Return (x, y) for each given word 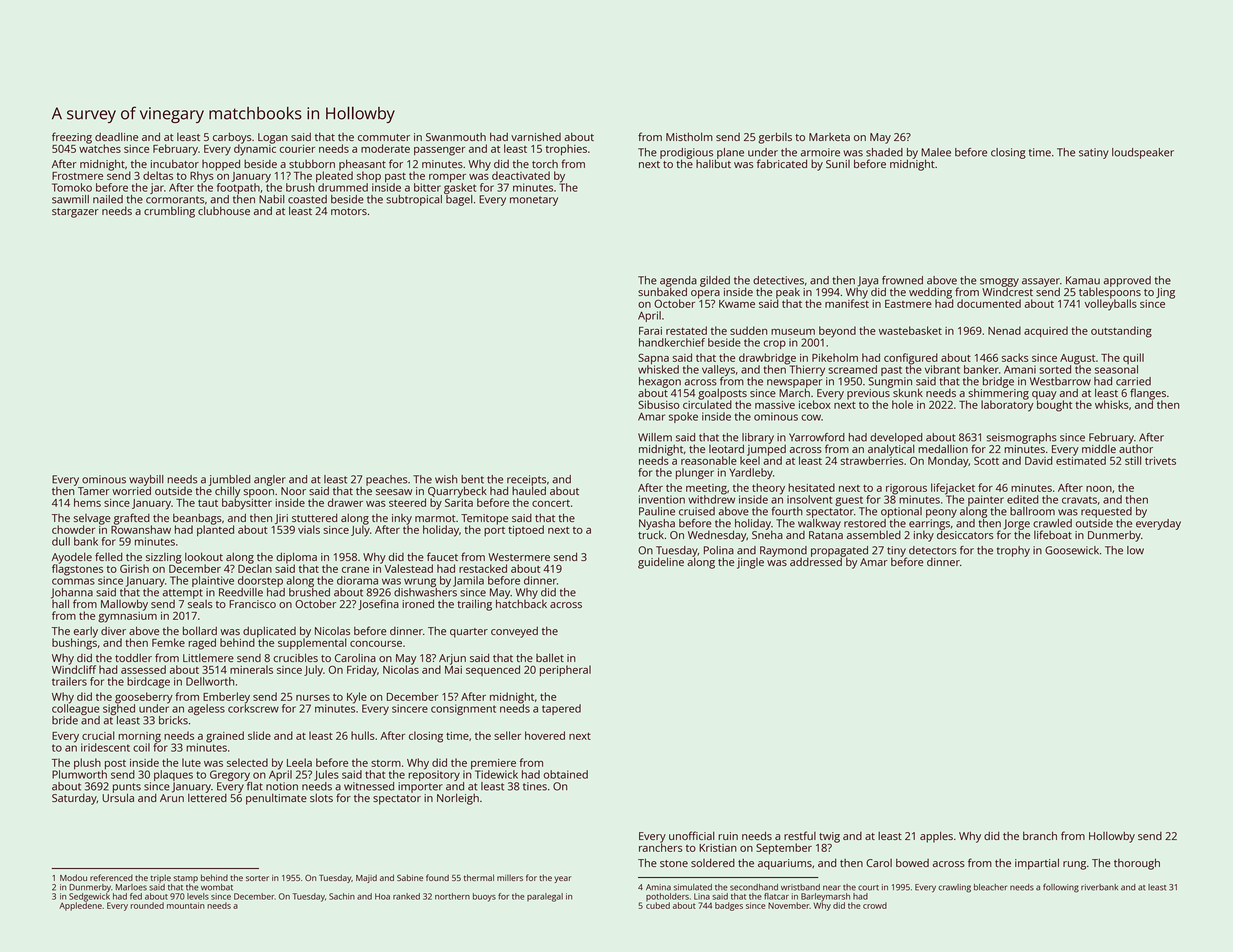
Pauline (657, 511)
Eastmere (908, 304)
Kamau (1083, 280)
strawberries (872, 460)
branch (1040, 835)
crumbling (169, 212)
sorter (257, 878)
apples (936, 837)
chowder (73, 529)
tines (535, 786)
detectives (778, 280)
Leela (299, 762)
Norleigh (458, 799)
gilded (715, 281)
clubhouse (224, 210)
